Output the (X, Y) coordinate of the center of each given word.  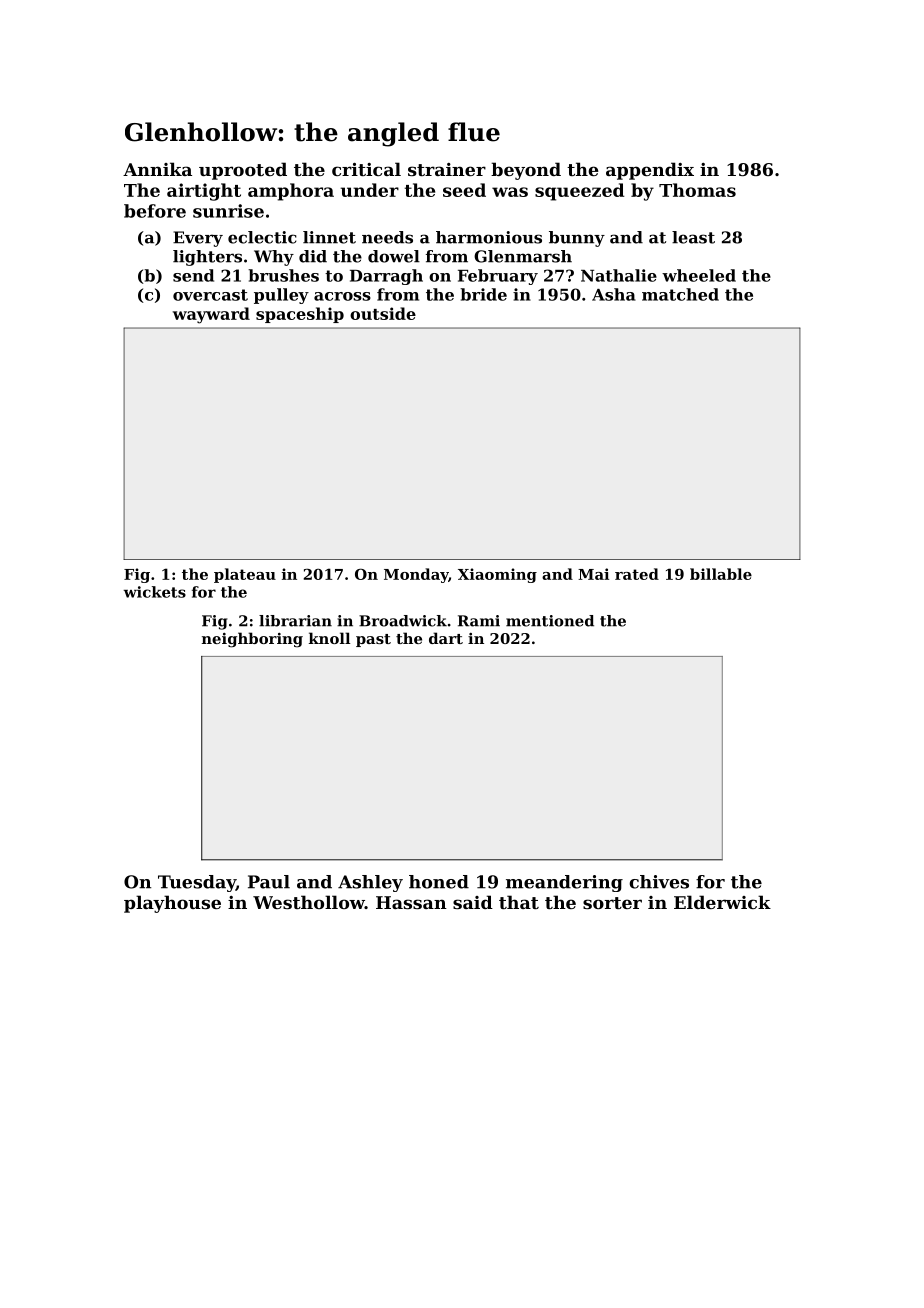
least (693, 237)
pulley (281, 296)
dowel (394, 256)
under (370, 190)
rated (637, 574)
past (373, 640)
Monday (416, 575)
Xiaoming (497, 575)
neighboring (252, 640)
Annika (157, 169)
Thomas (697, 190)
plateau (245, 575)
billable (721, 574)
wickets (154, 592)
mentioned (550, 621)
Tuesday (197, 883)
